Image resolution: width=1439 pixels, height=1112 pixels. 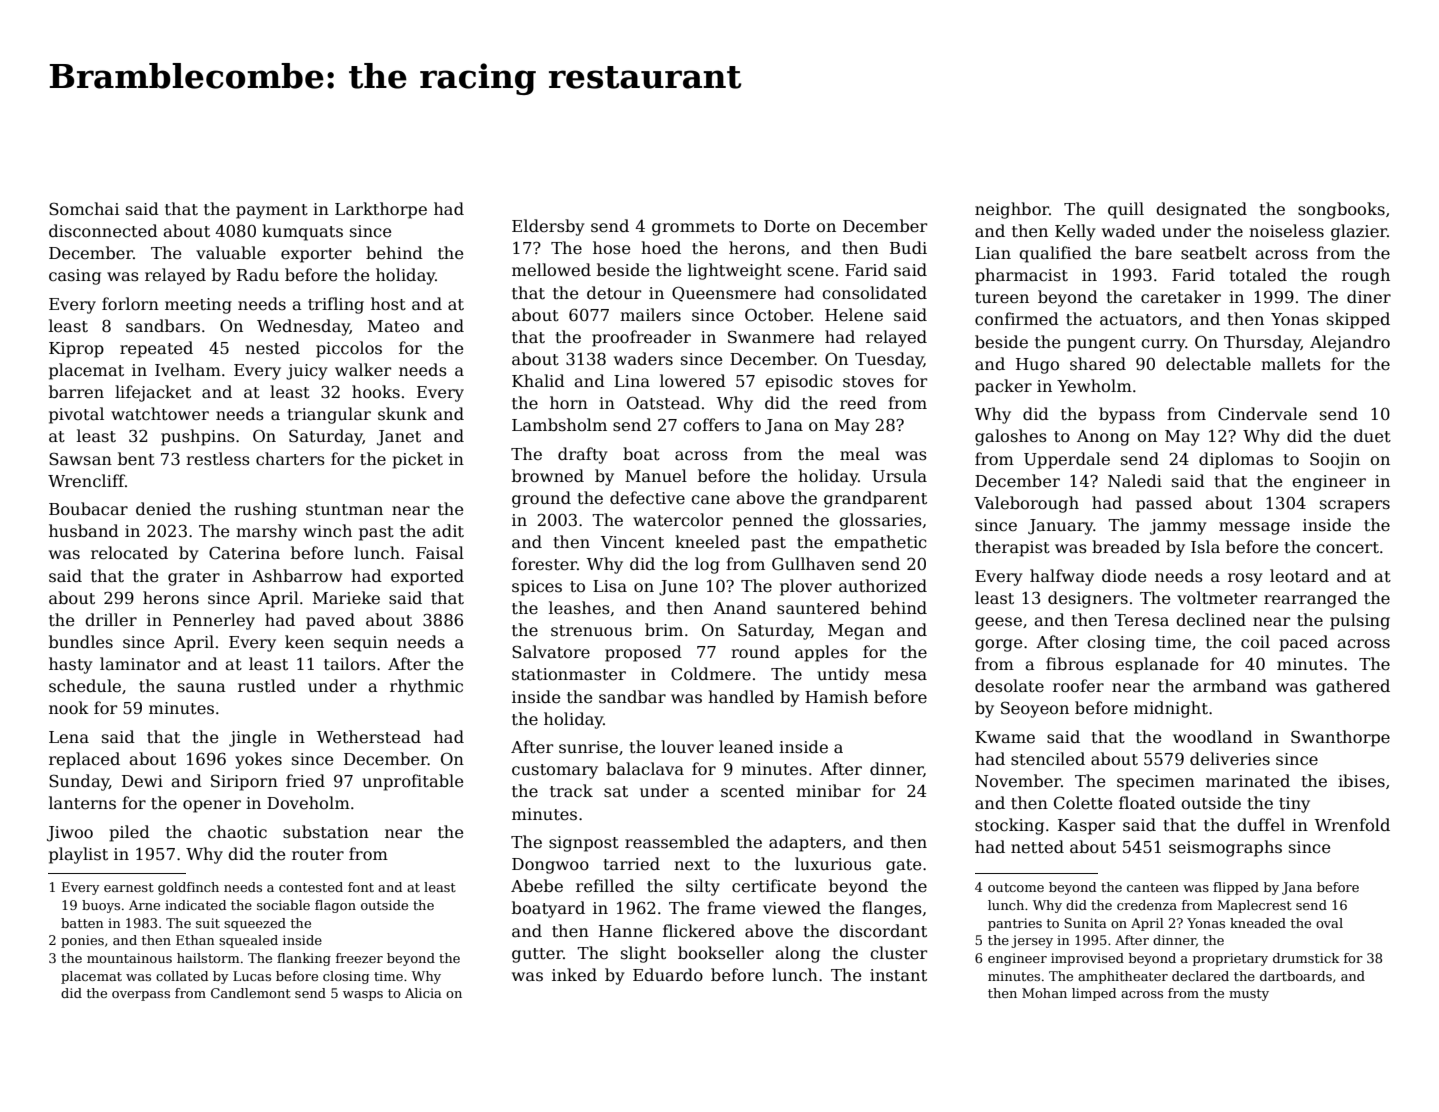 I want to click on Swanmere, so click(x=771, y=337).
